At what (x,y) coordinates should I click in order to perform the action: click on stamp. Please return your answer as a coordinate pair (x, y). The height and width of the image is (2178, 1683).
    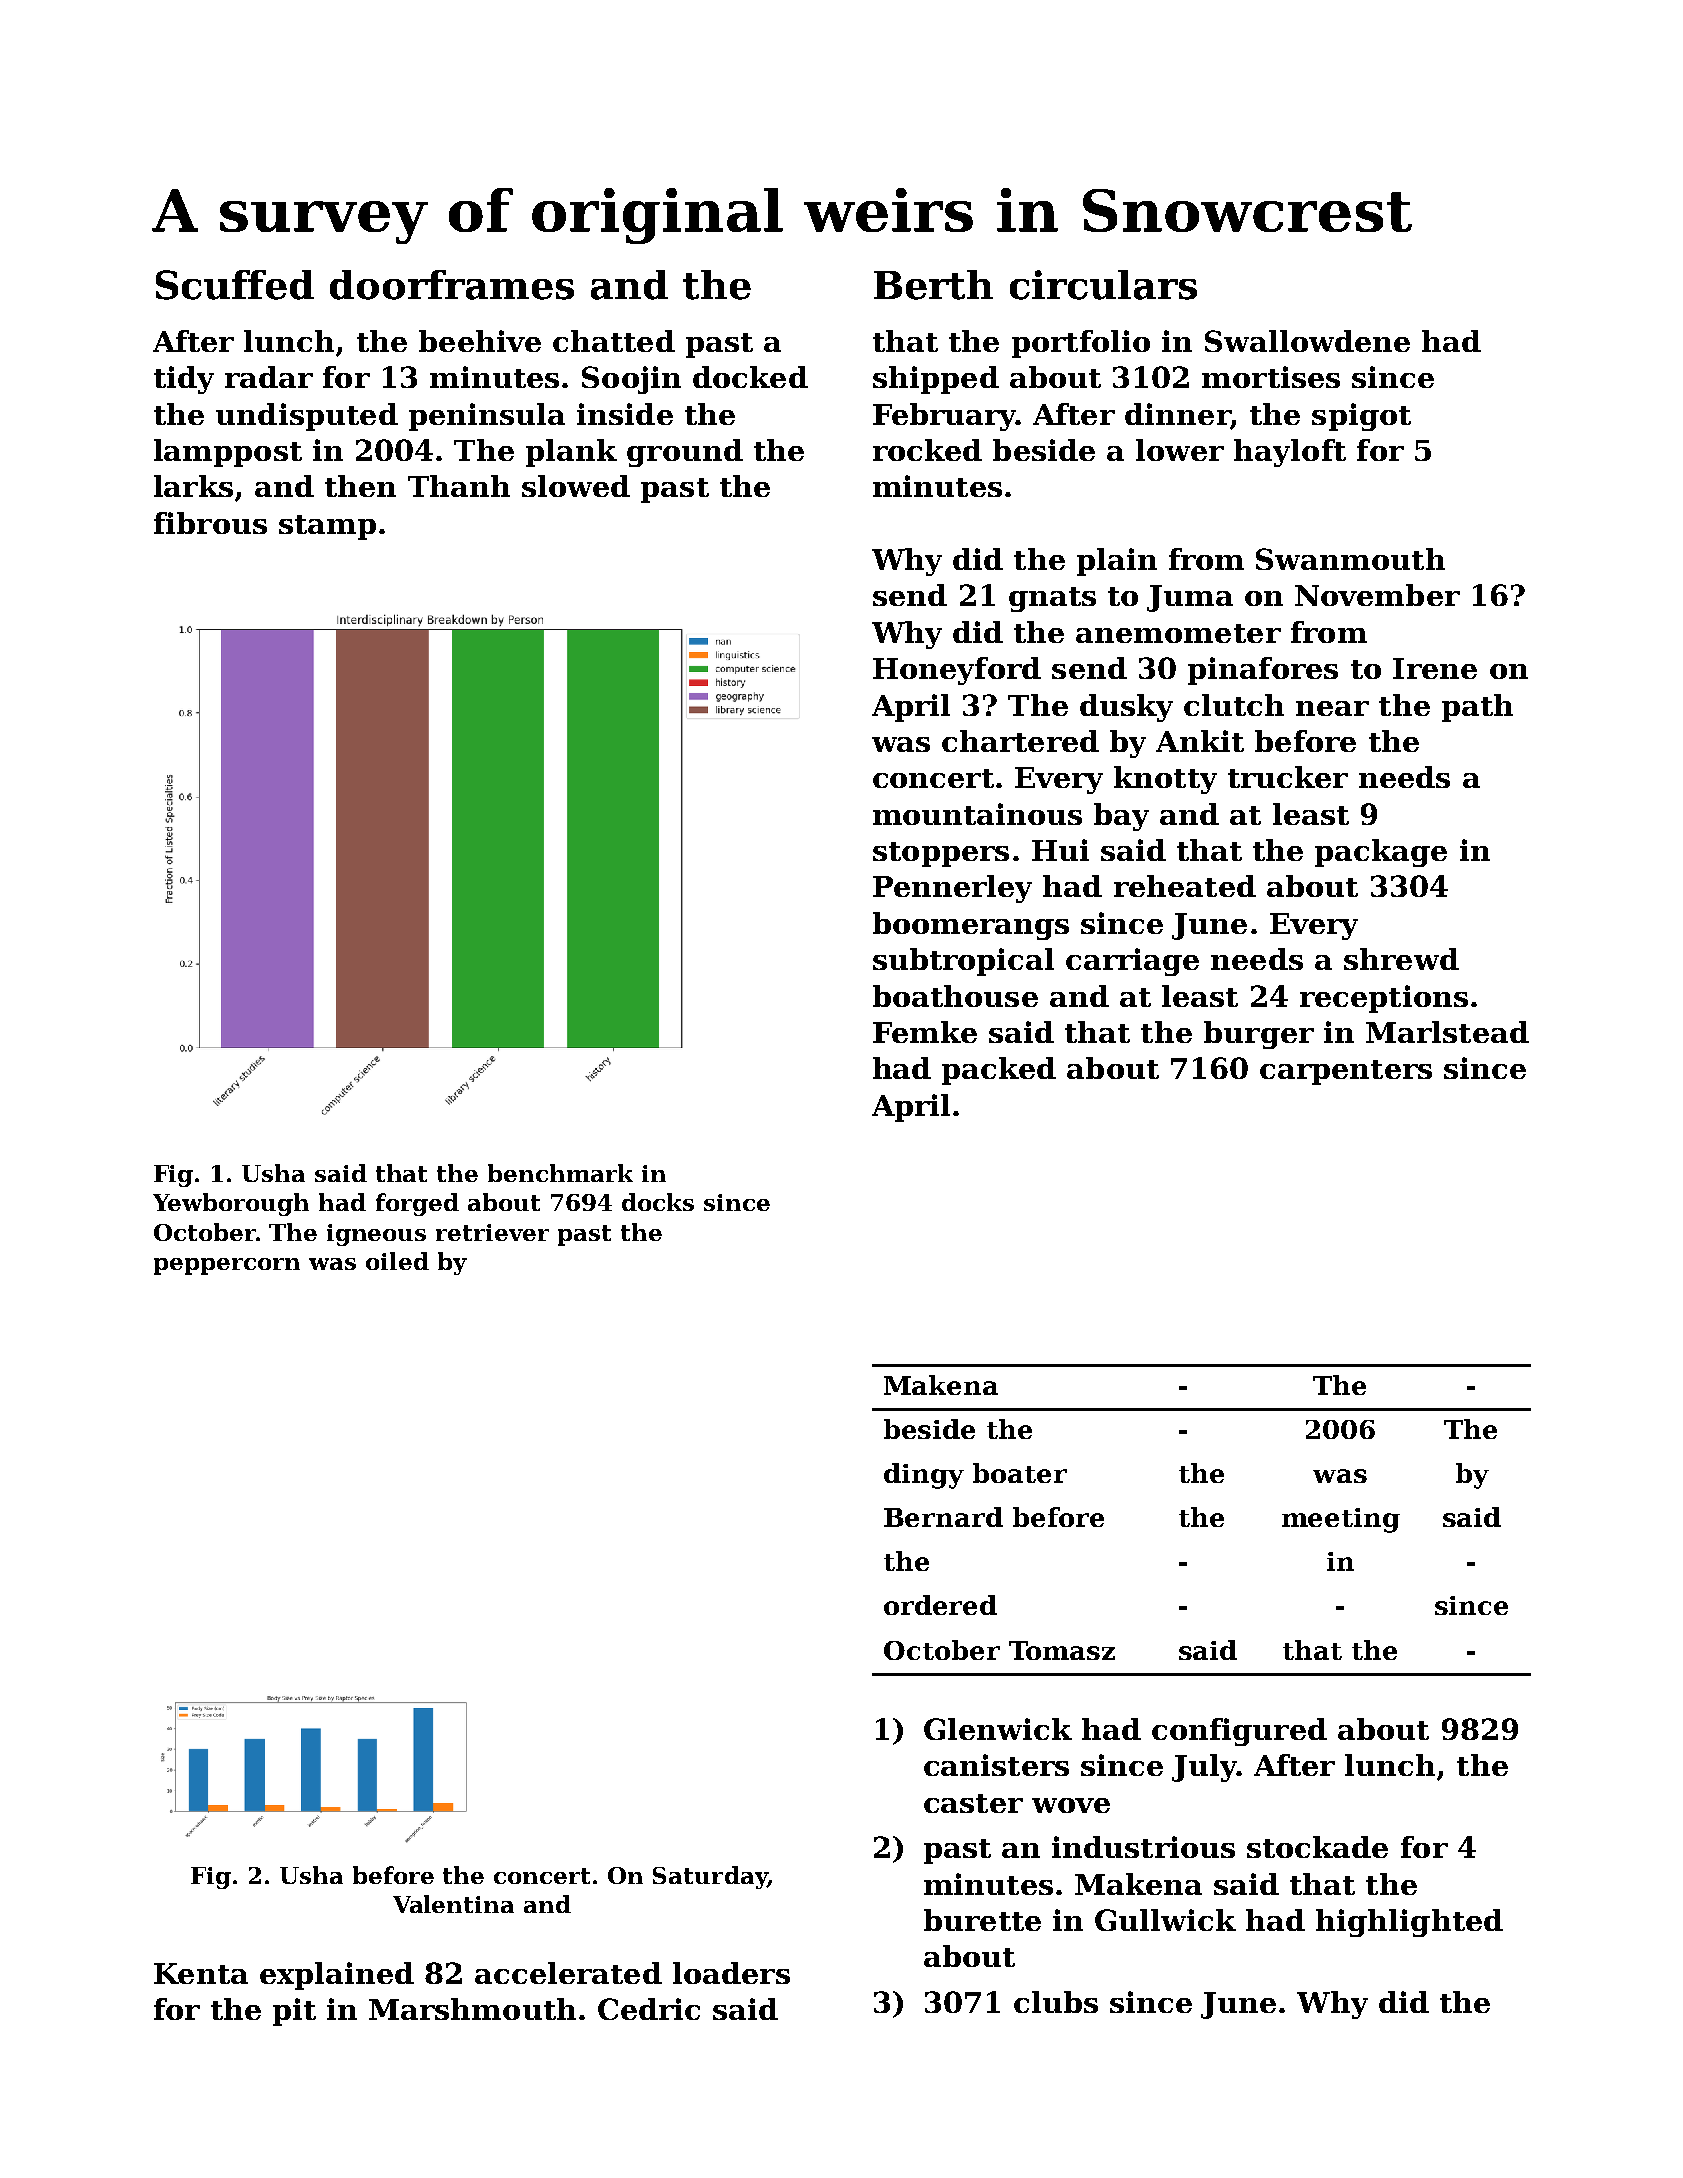
    Looking at the image, I should click on (327, 527).
